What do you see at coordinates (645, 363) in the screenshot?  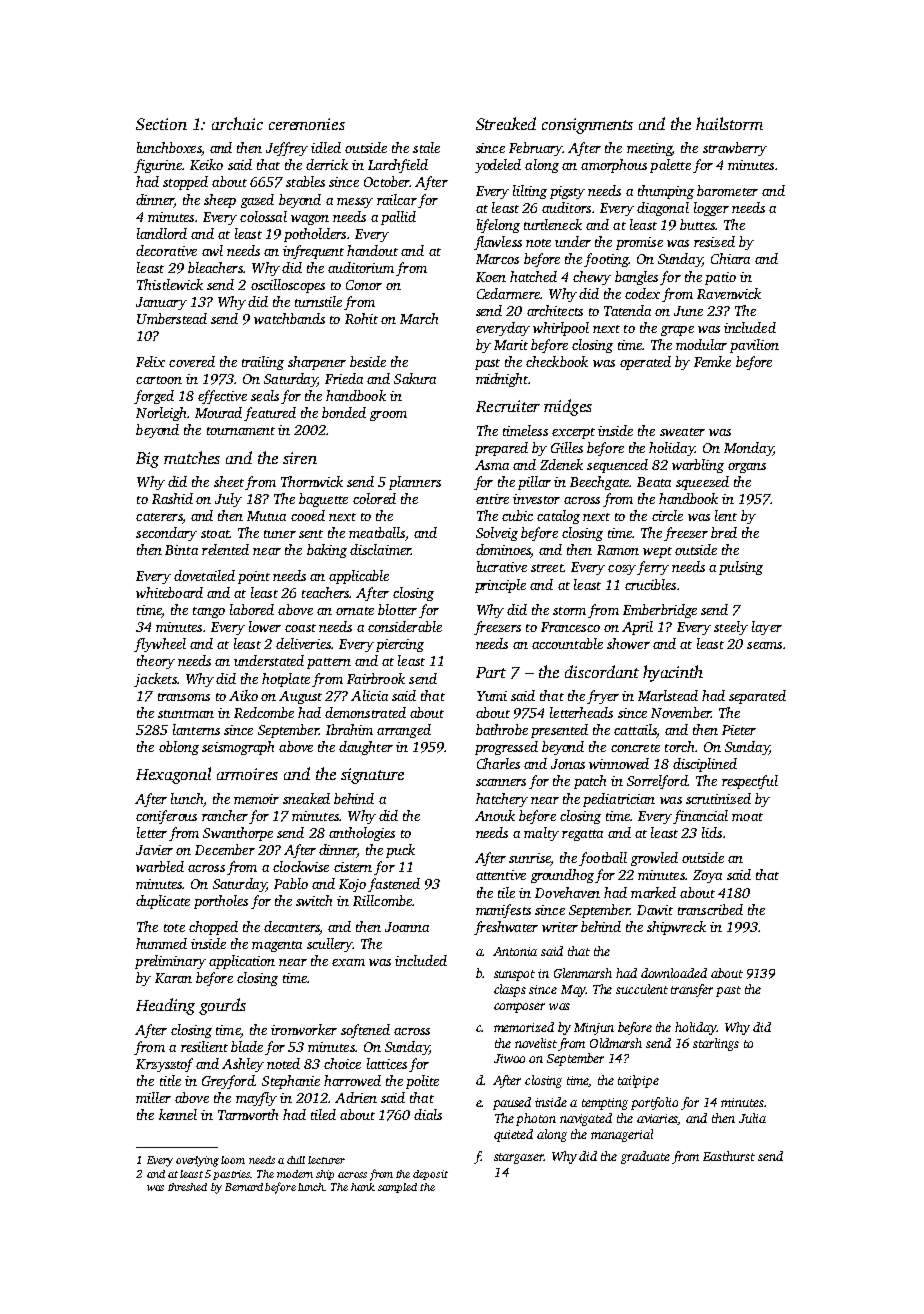 I see `operated` at bounding box center [645, 363].
